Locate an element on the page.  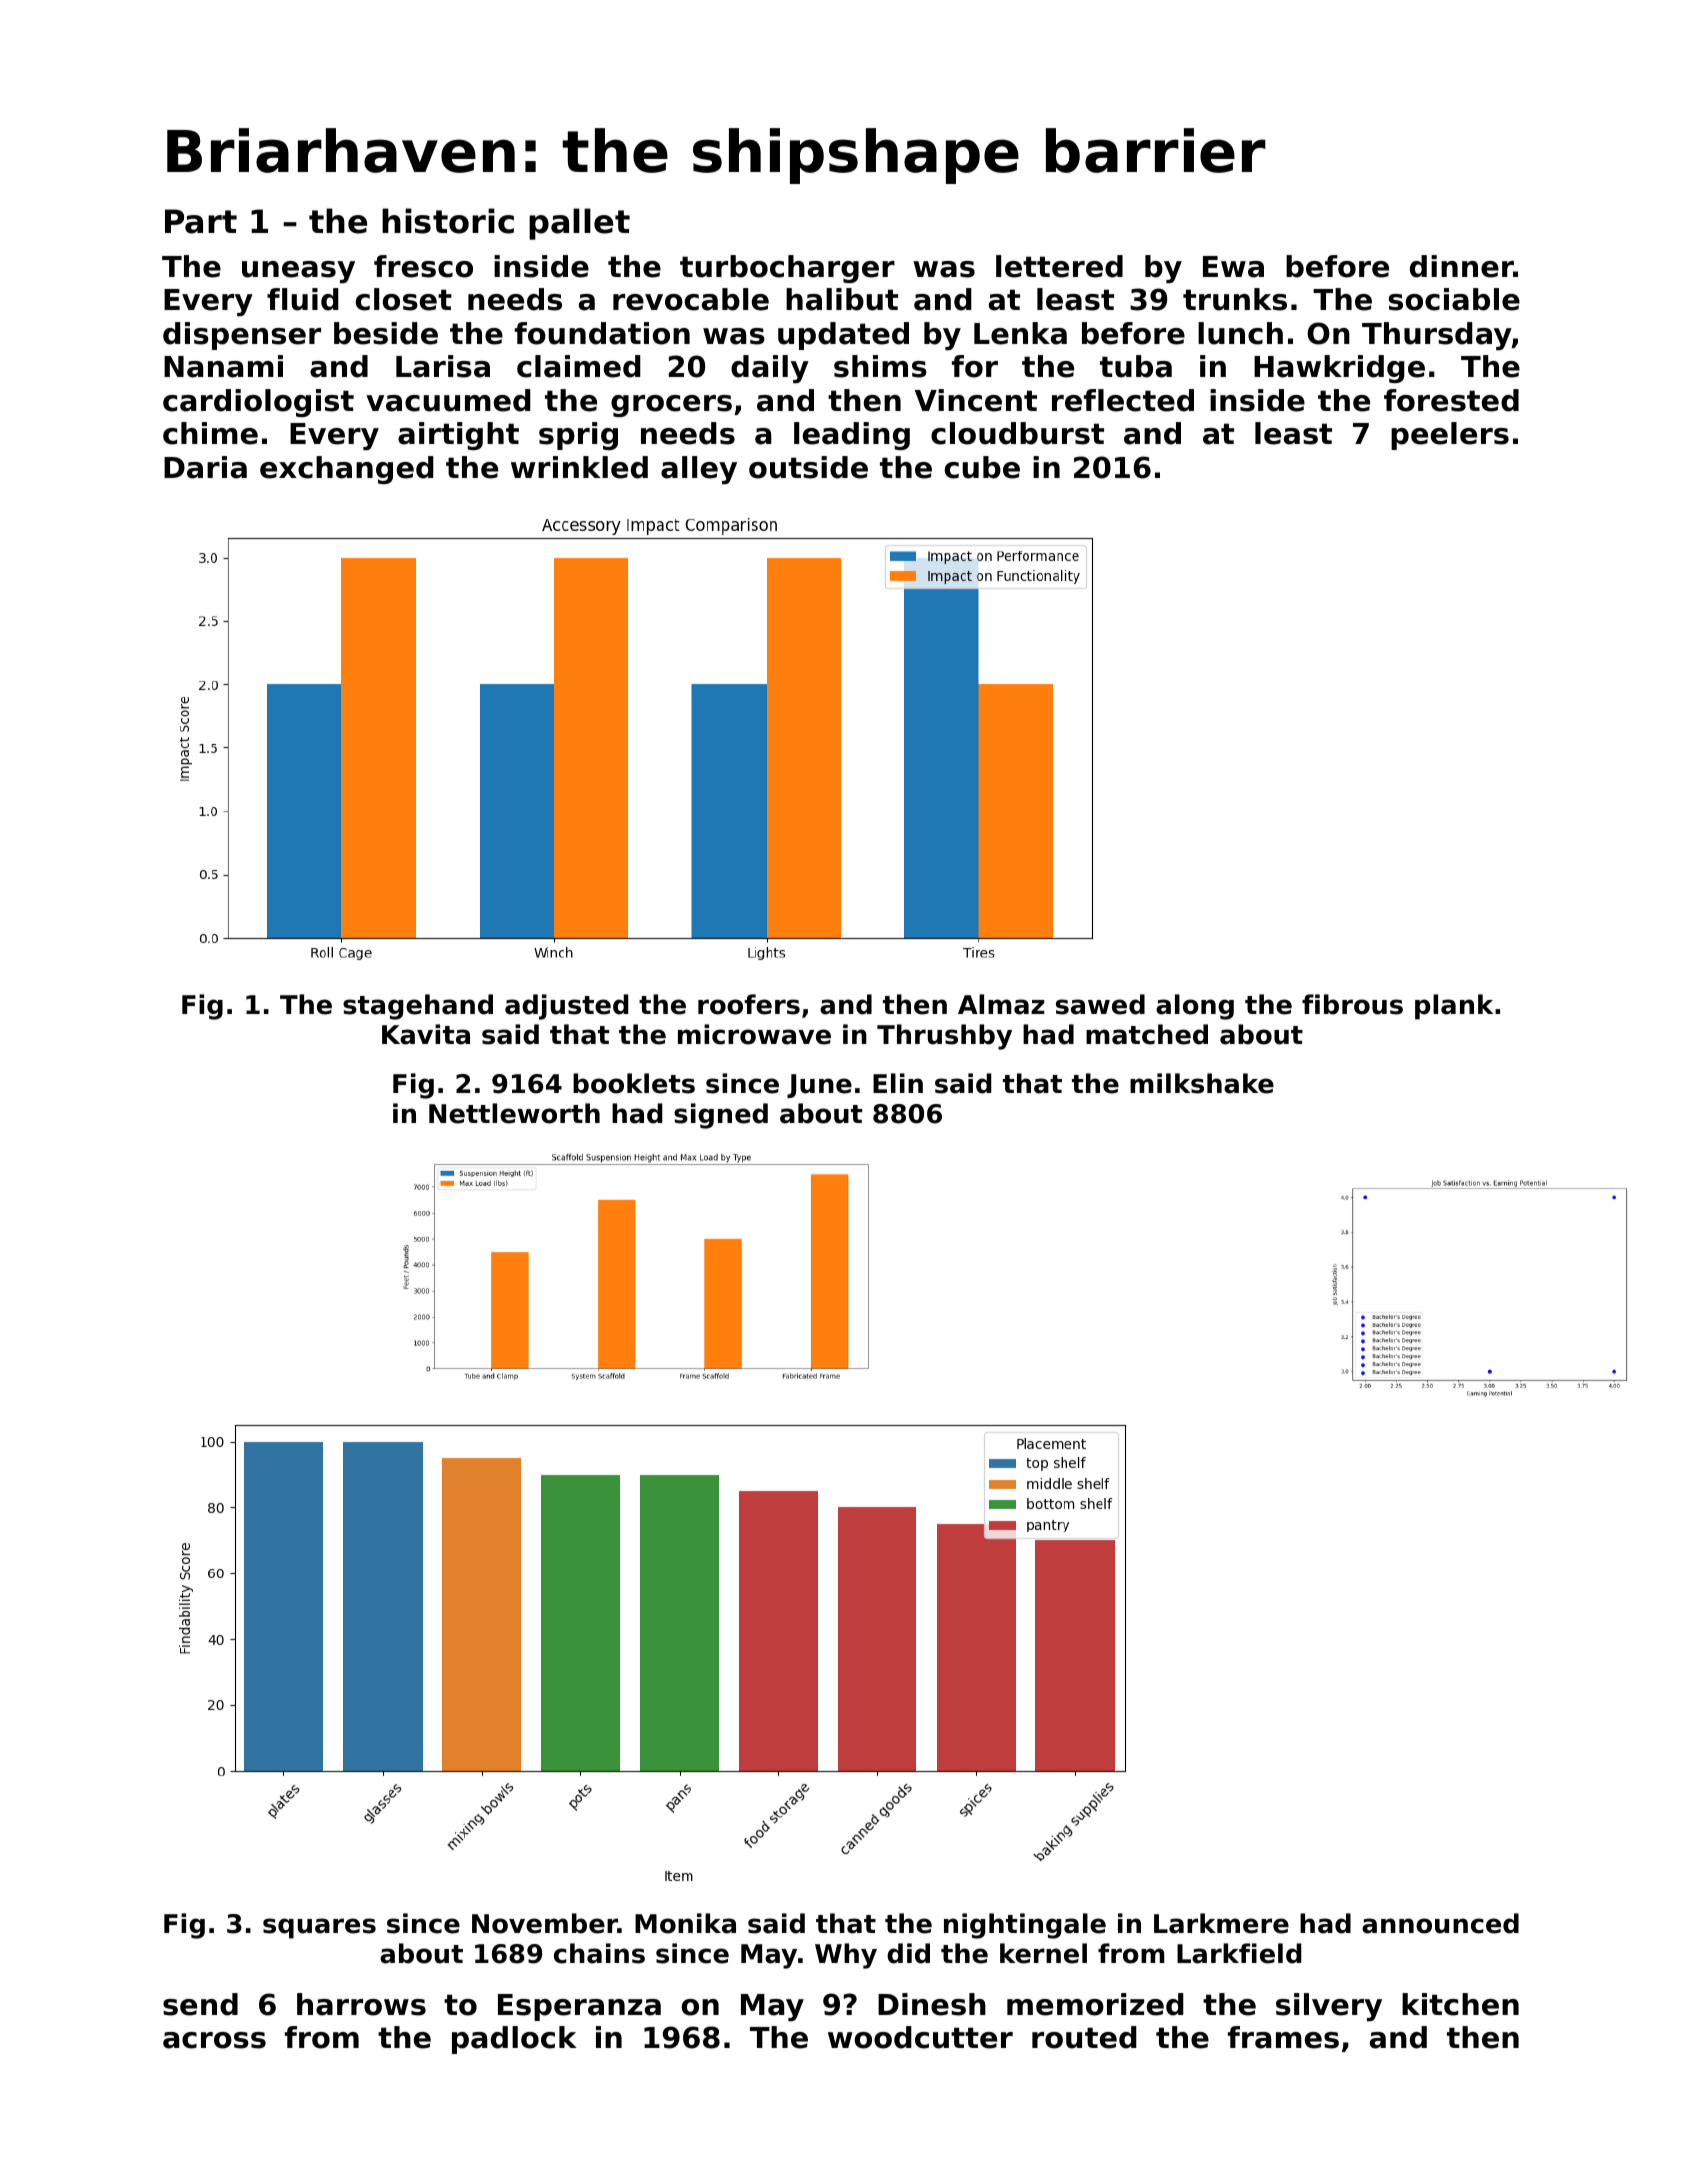
turbocharger is located at coordinates (787, 269).
